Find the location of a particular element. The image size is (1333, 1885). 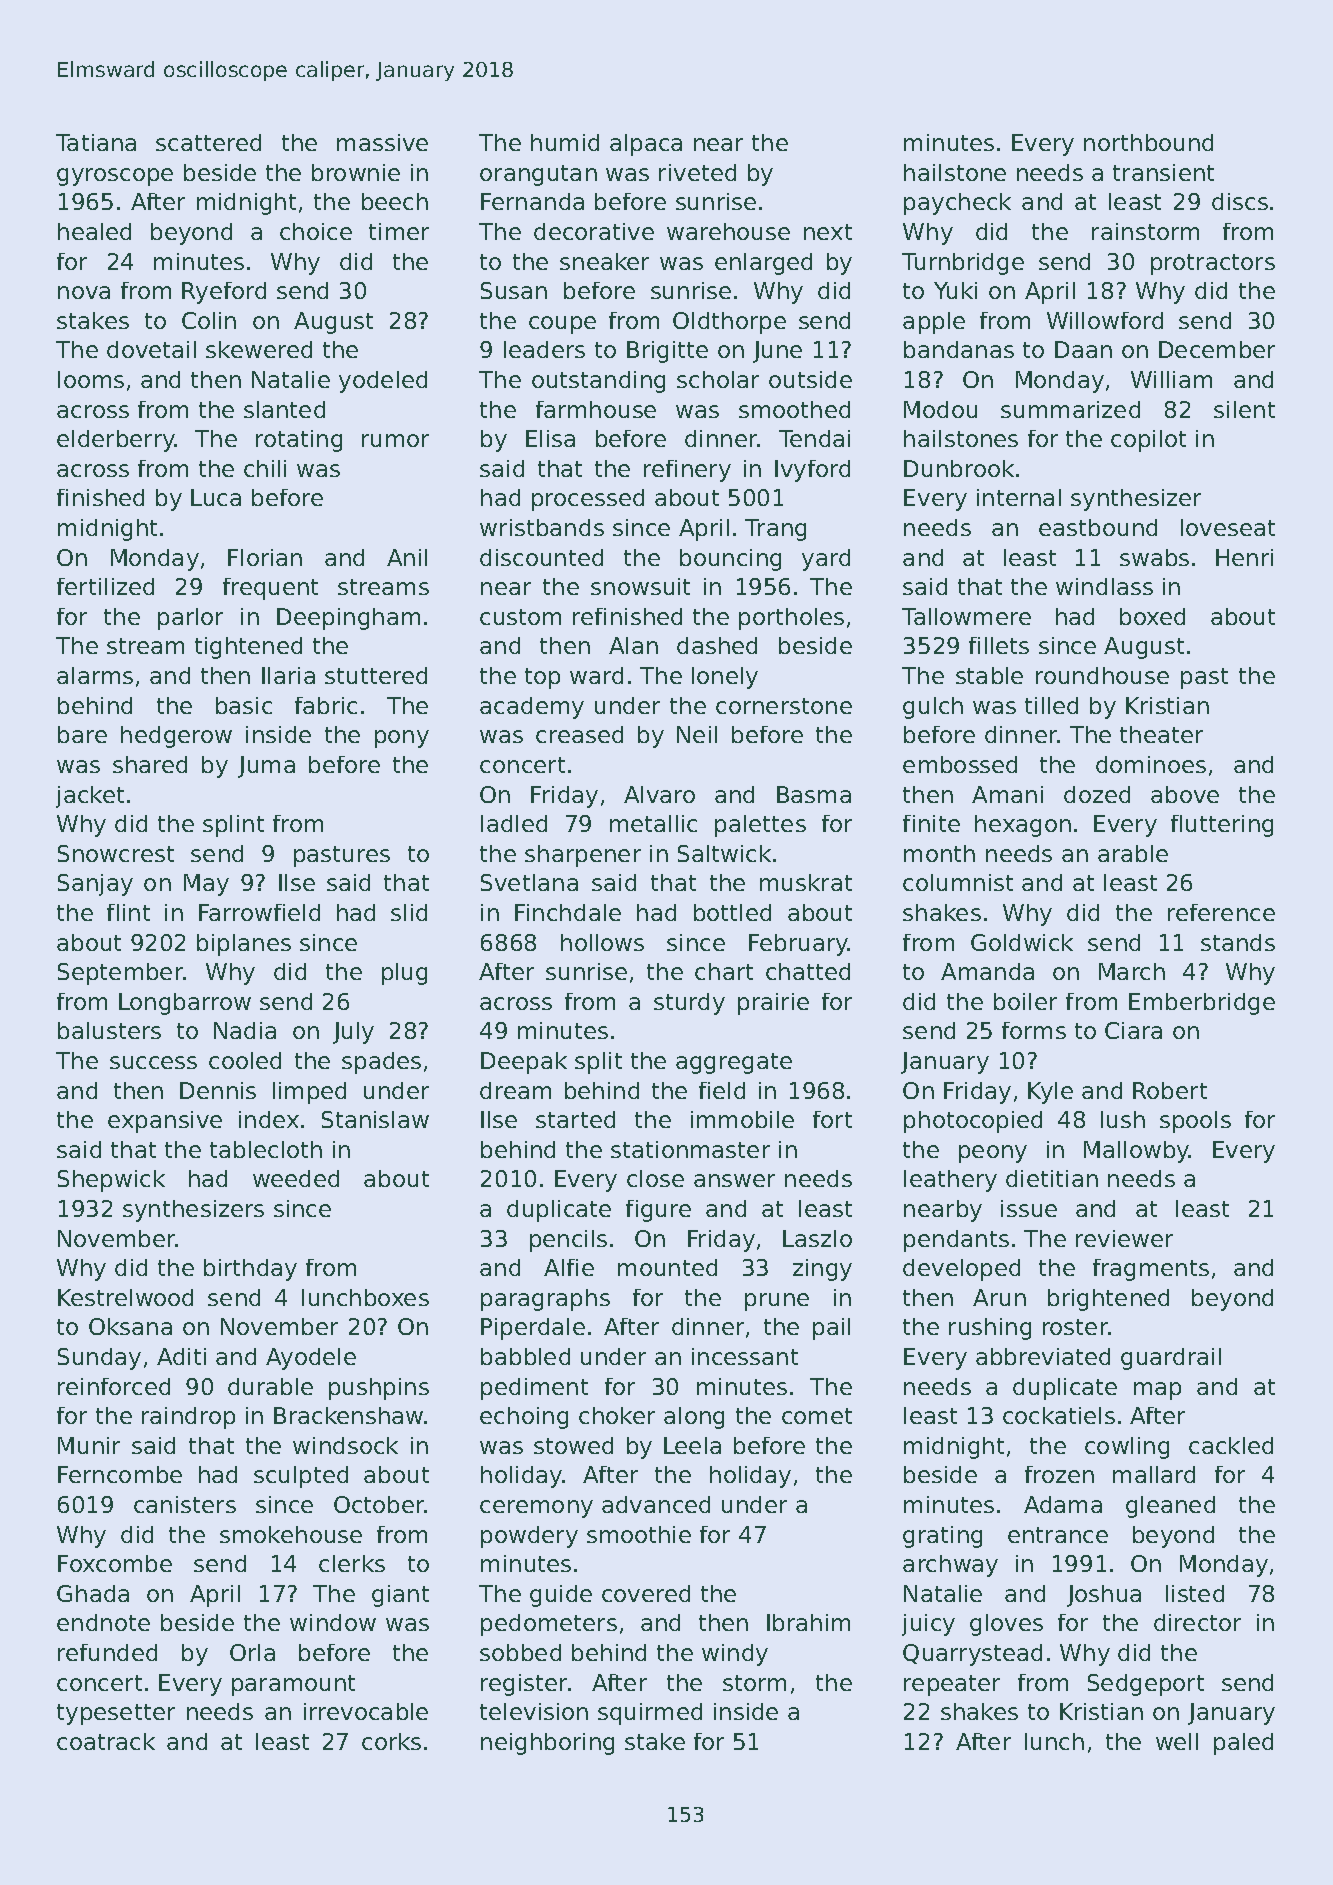

top is located at coordinates (542, 678).
